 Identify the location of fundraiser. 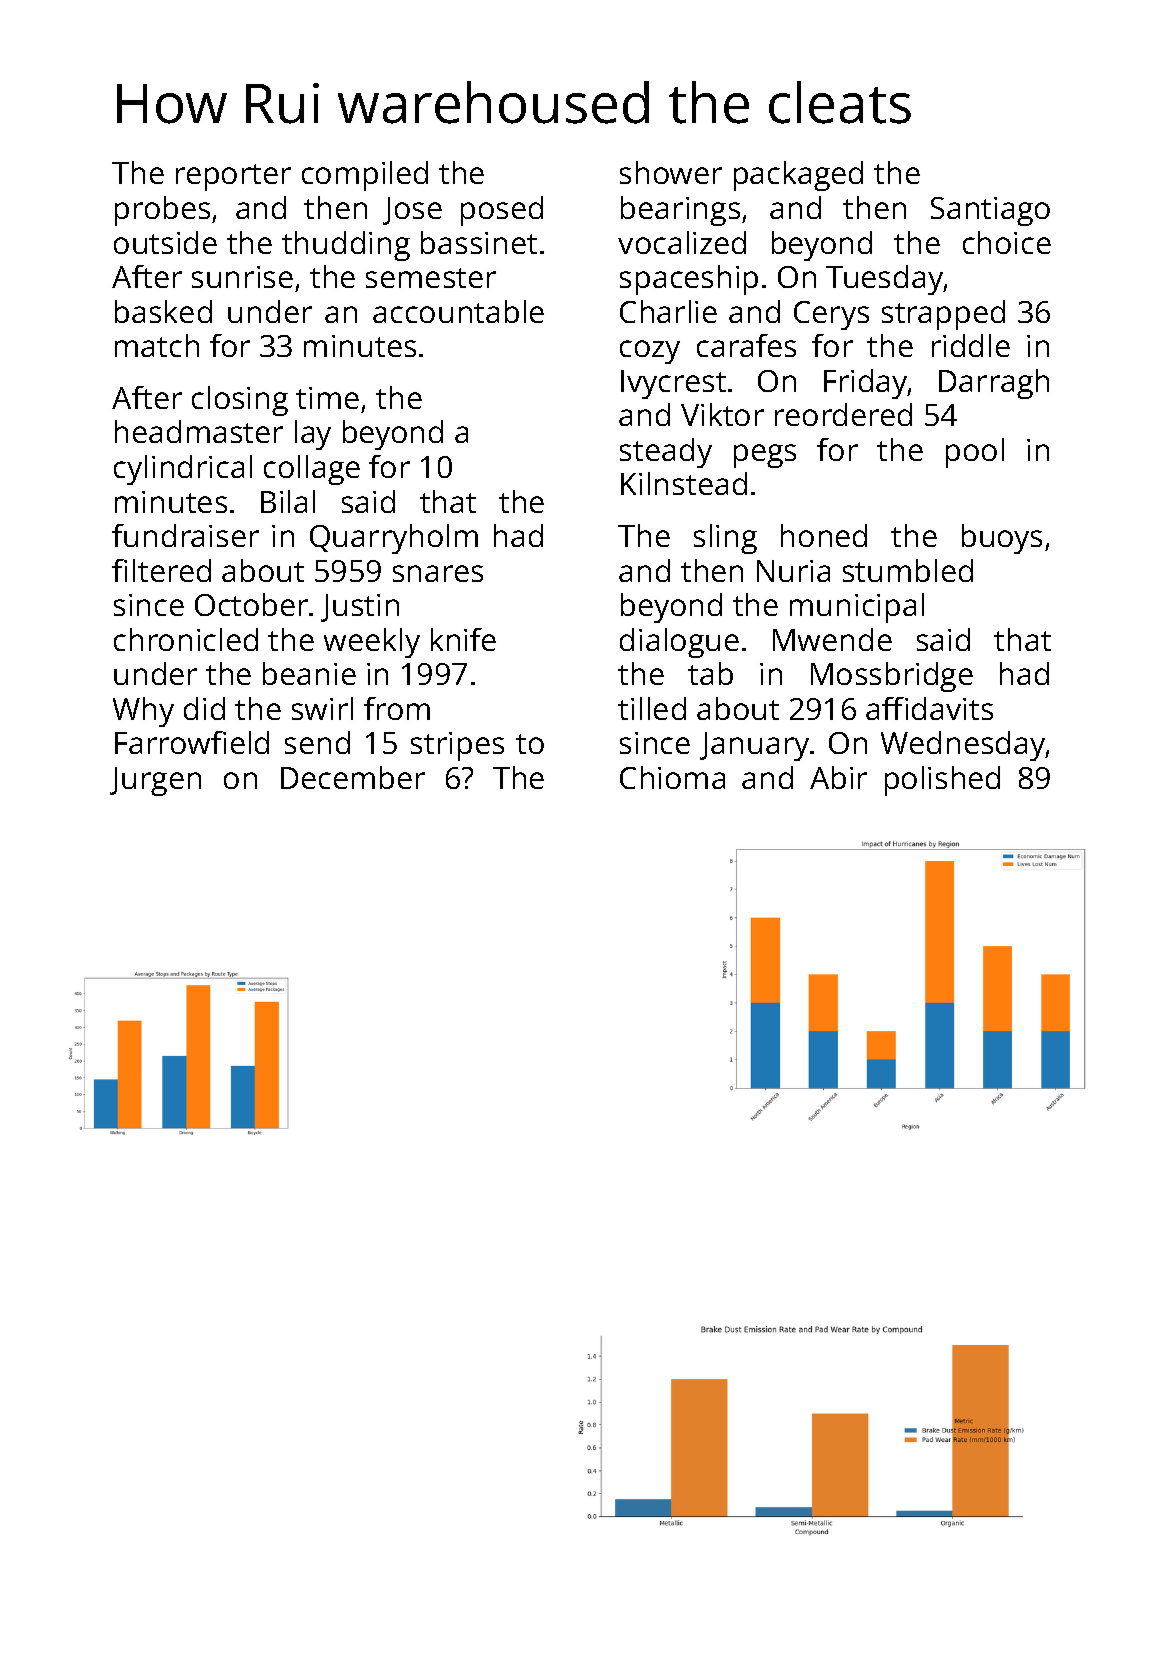
(185, 535).
